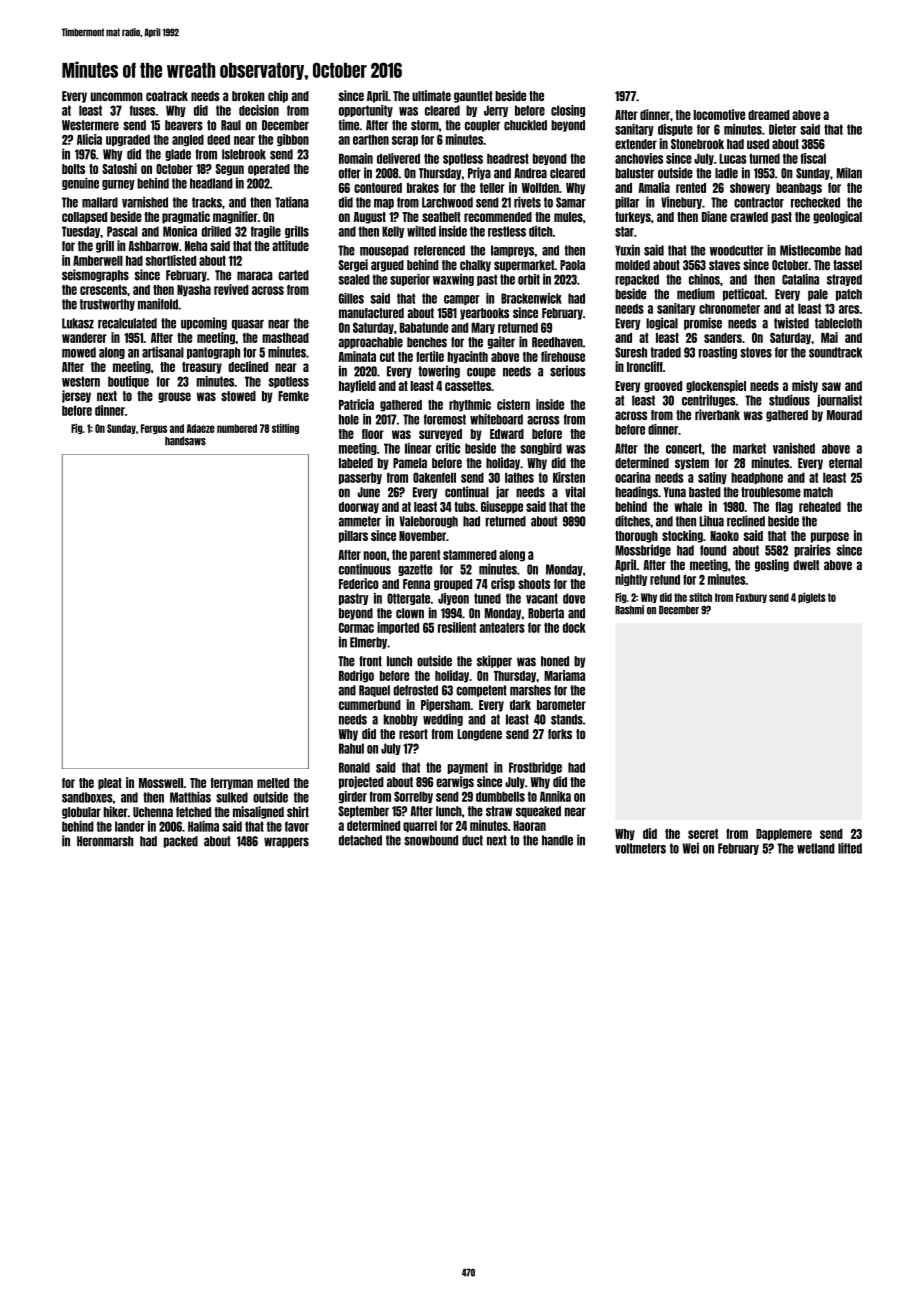  I want to click on camper, so click(462, 300).
